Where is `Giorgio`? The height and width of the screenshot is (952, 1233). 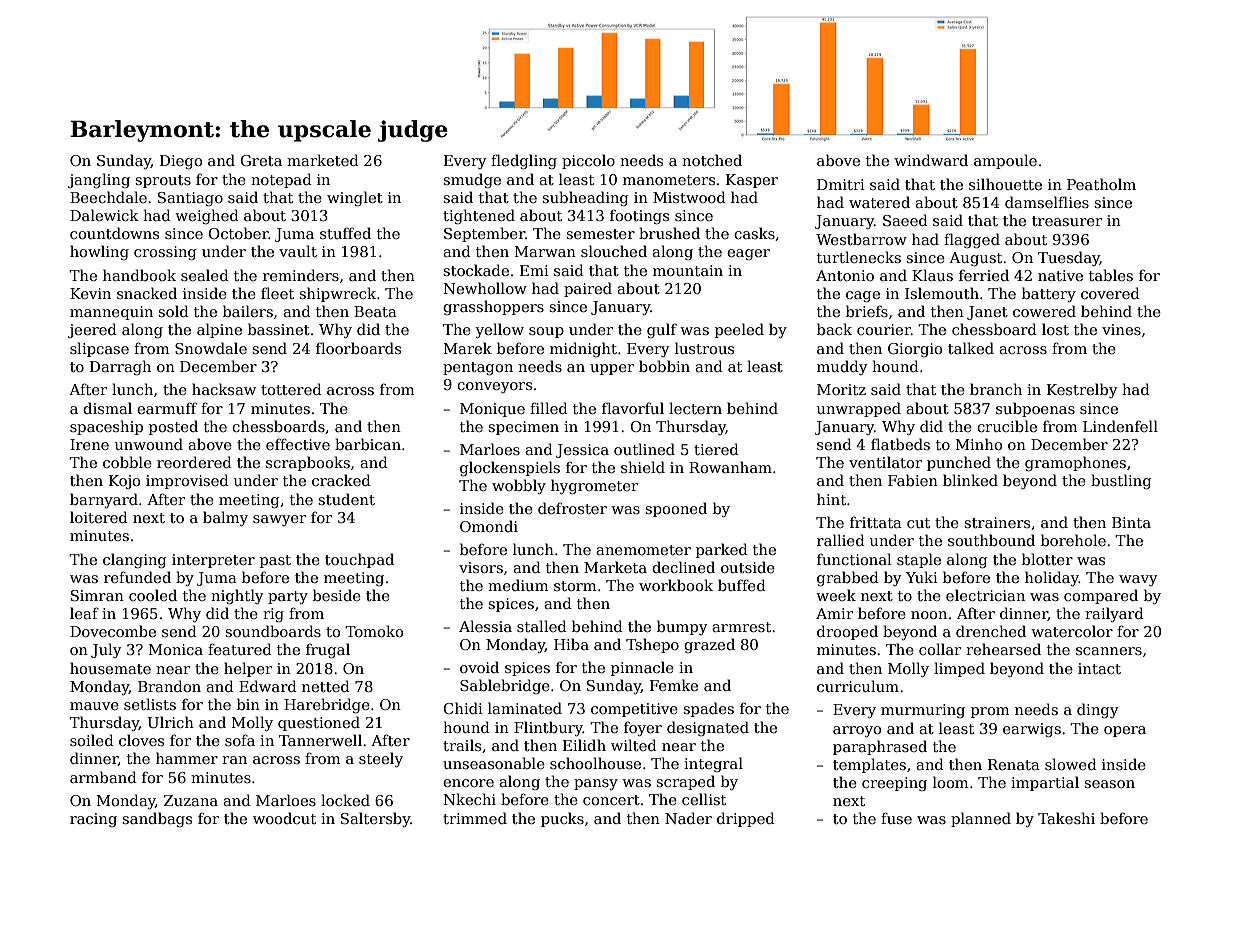
Giorgio is located at coordinates (915, 350).
